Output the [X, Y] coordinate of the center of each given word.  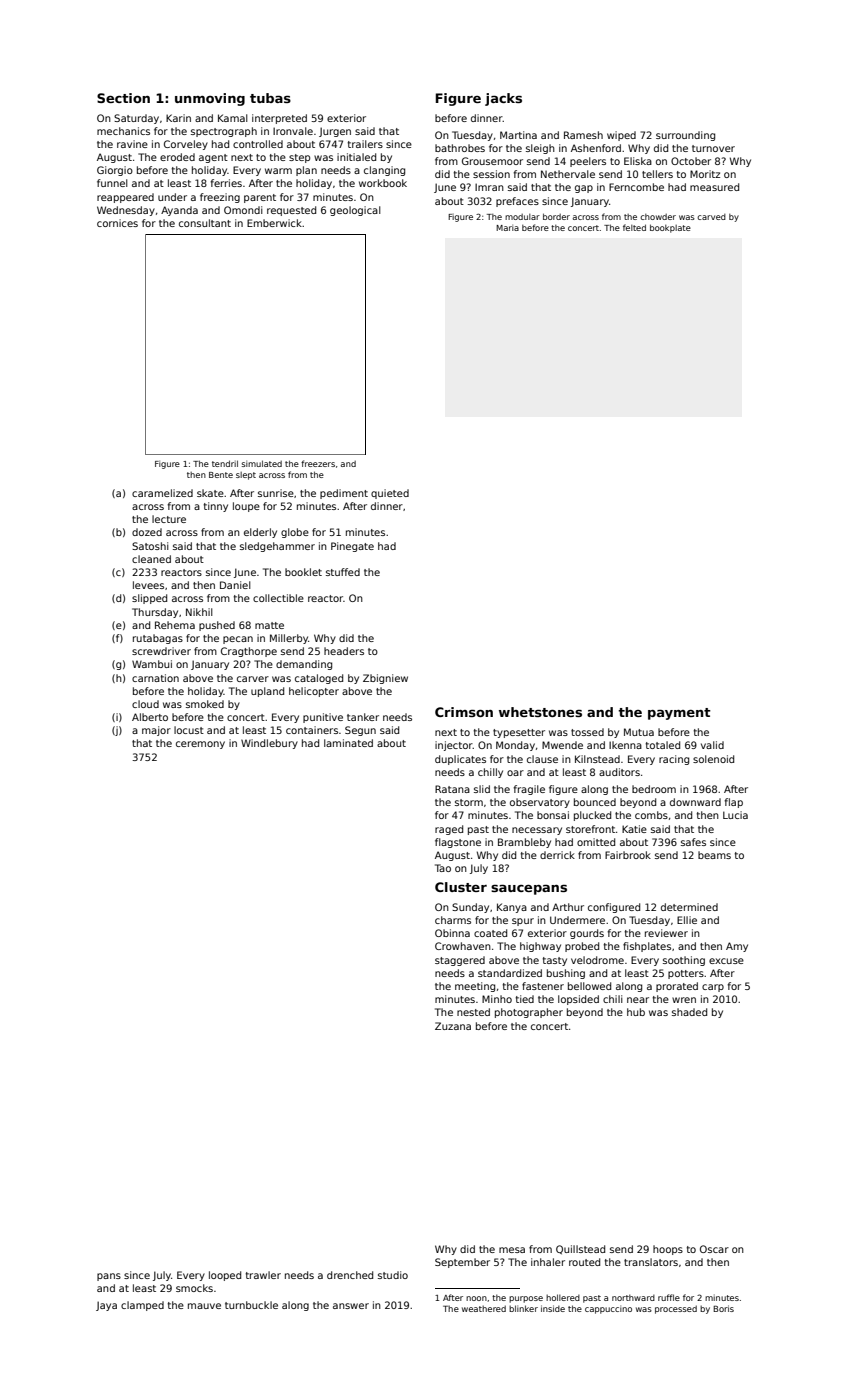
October [691, 161]
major [156, 731]
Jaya [106, 1306]
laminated [348, 743]
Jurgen [335, 132]
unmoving [210, 99]
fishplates [647, 947]
